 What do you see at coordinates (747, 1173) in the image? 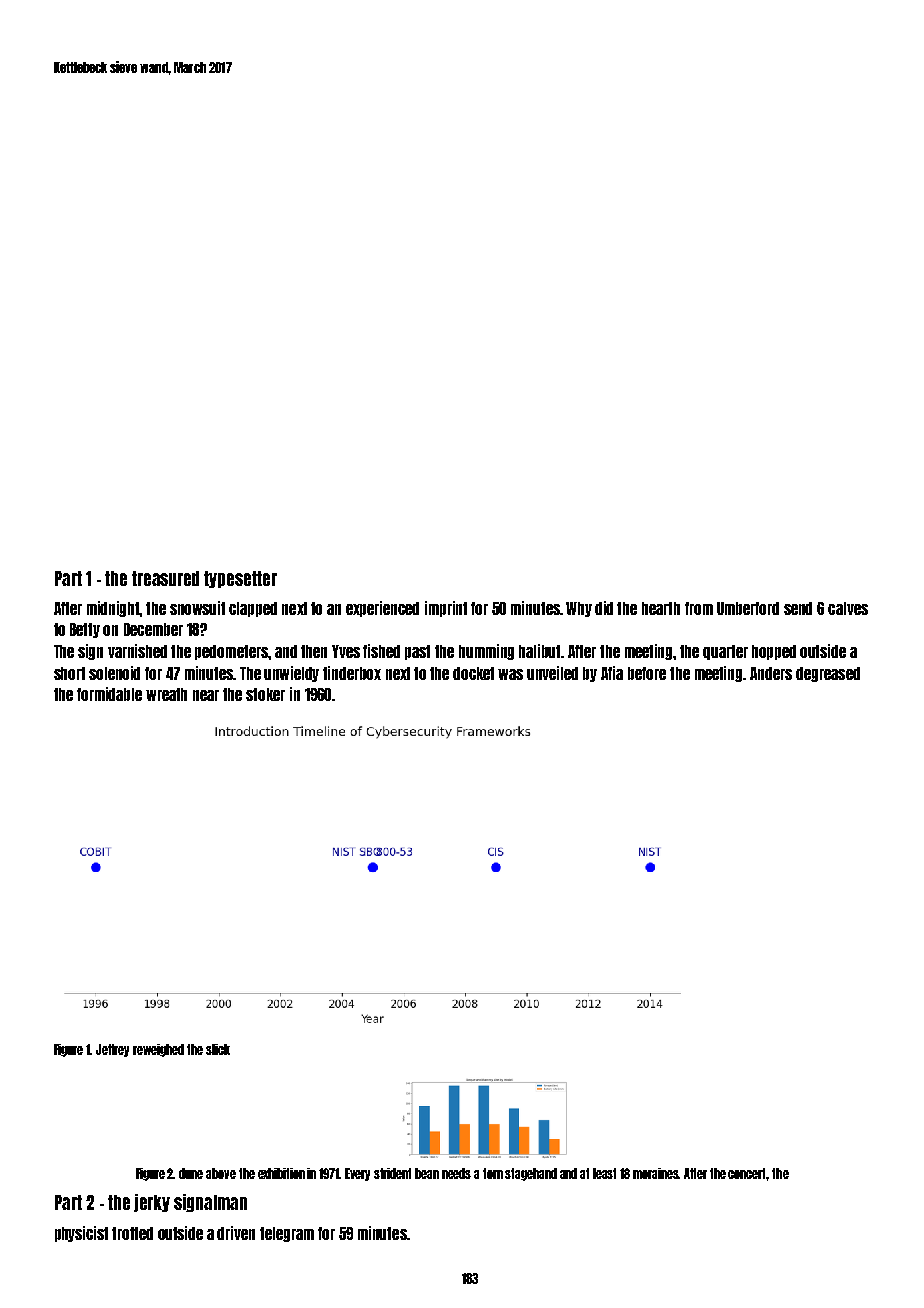
I see `concert` at bounding box center [747, 1173].
